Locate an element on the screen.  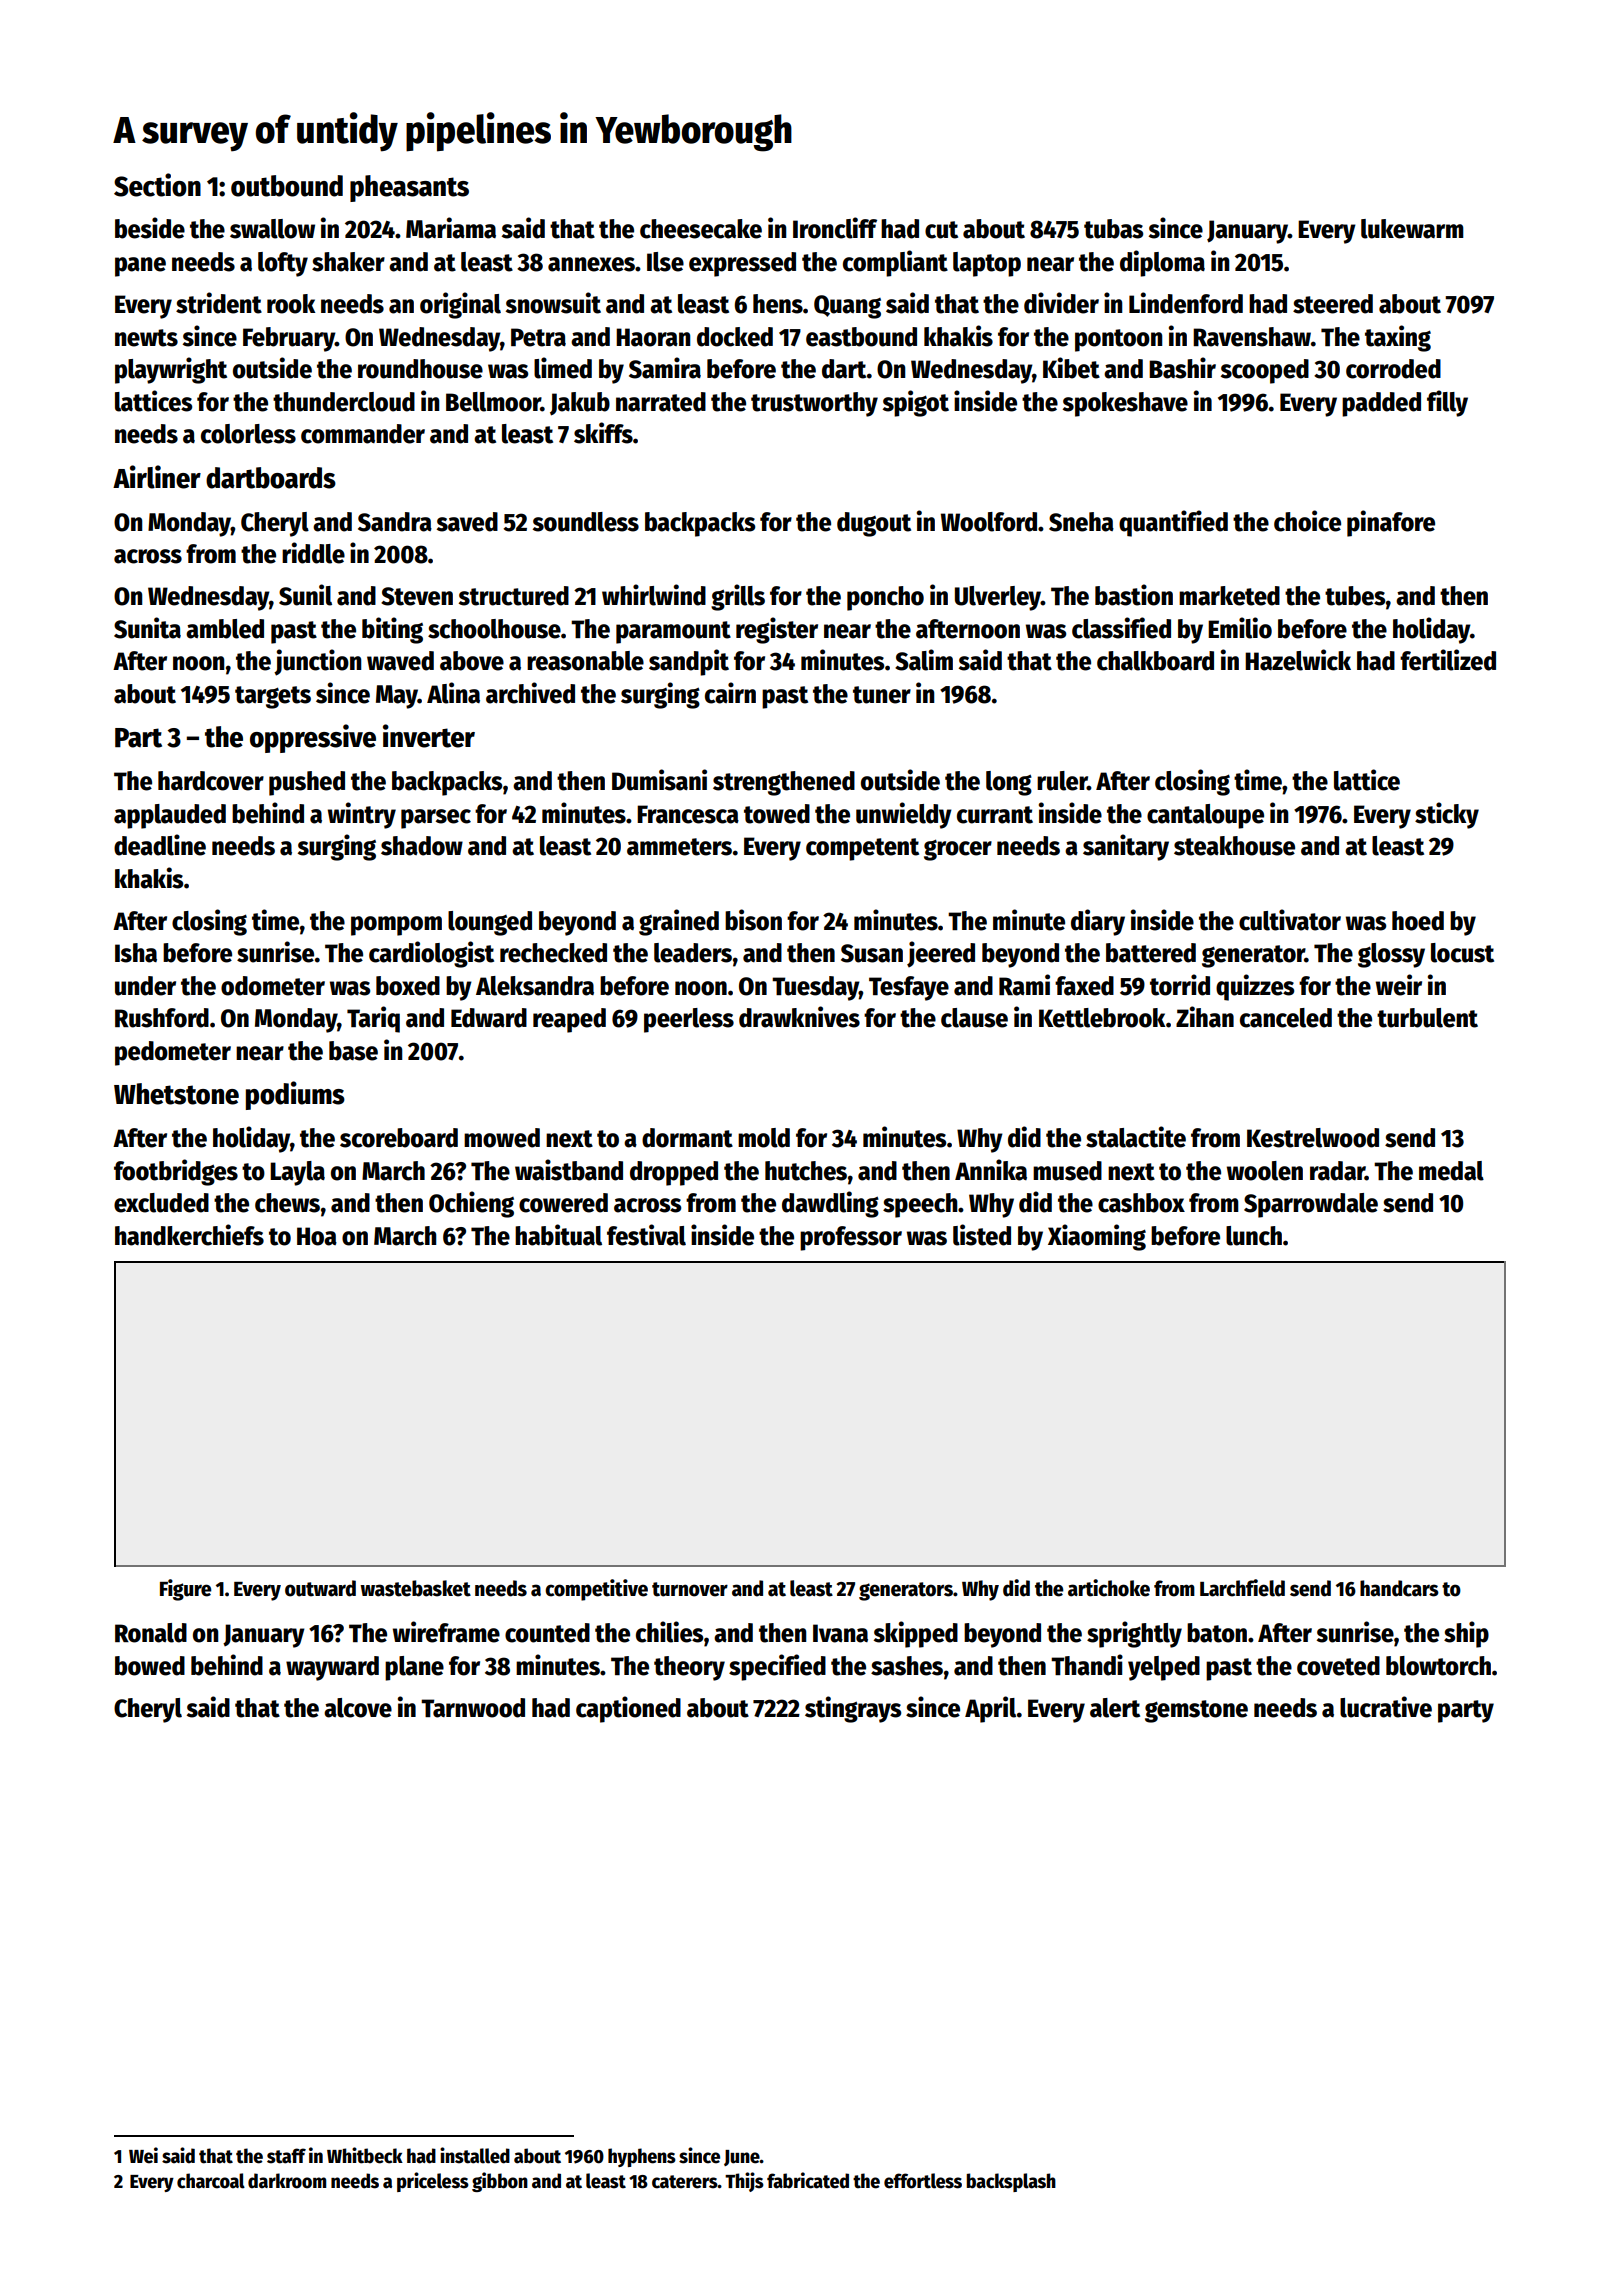
charcoal is located at coordinates (211, 2181).
